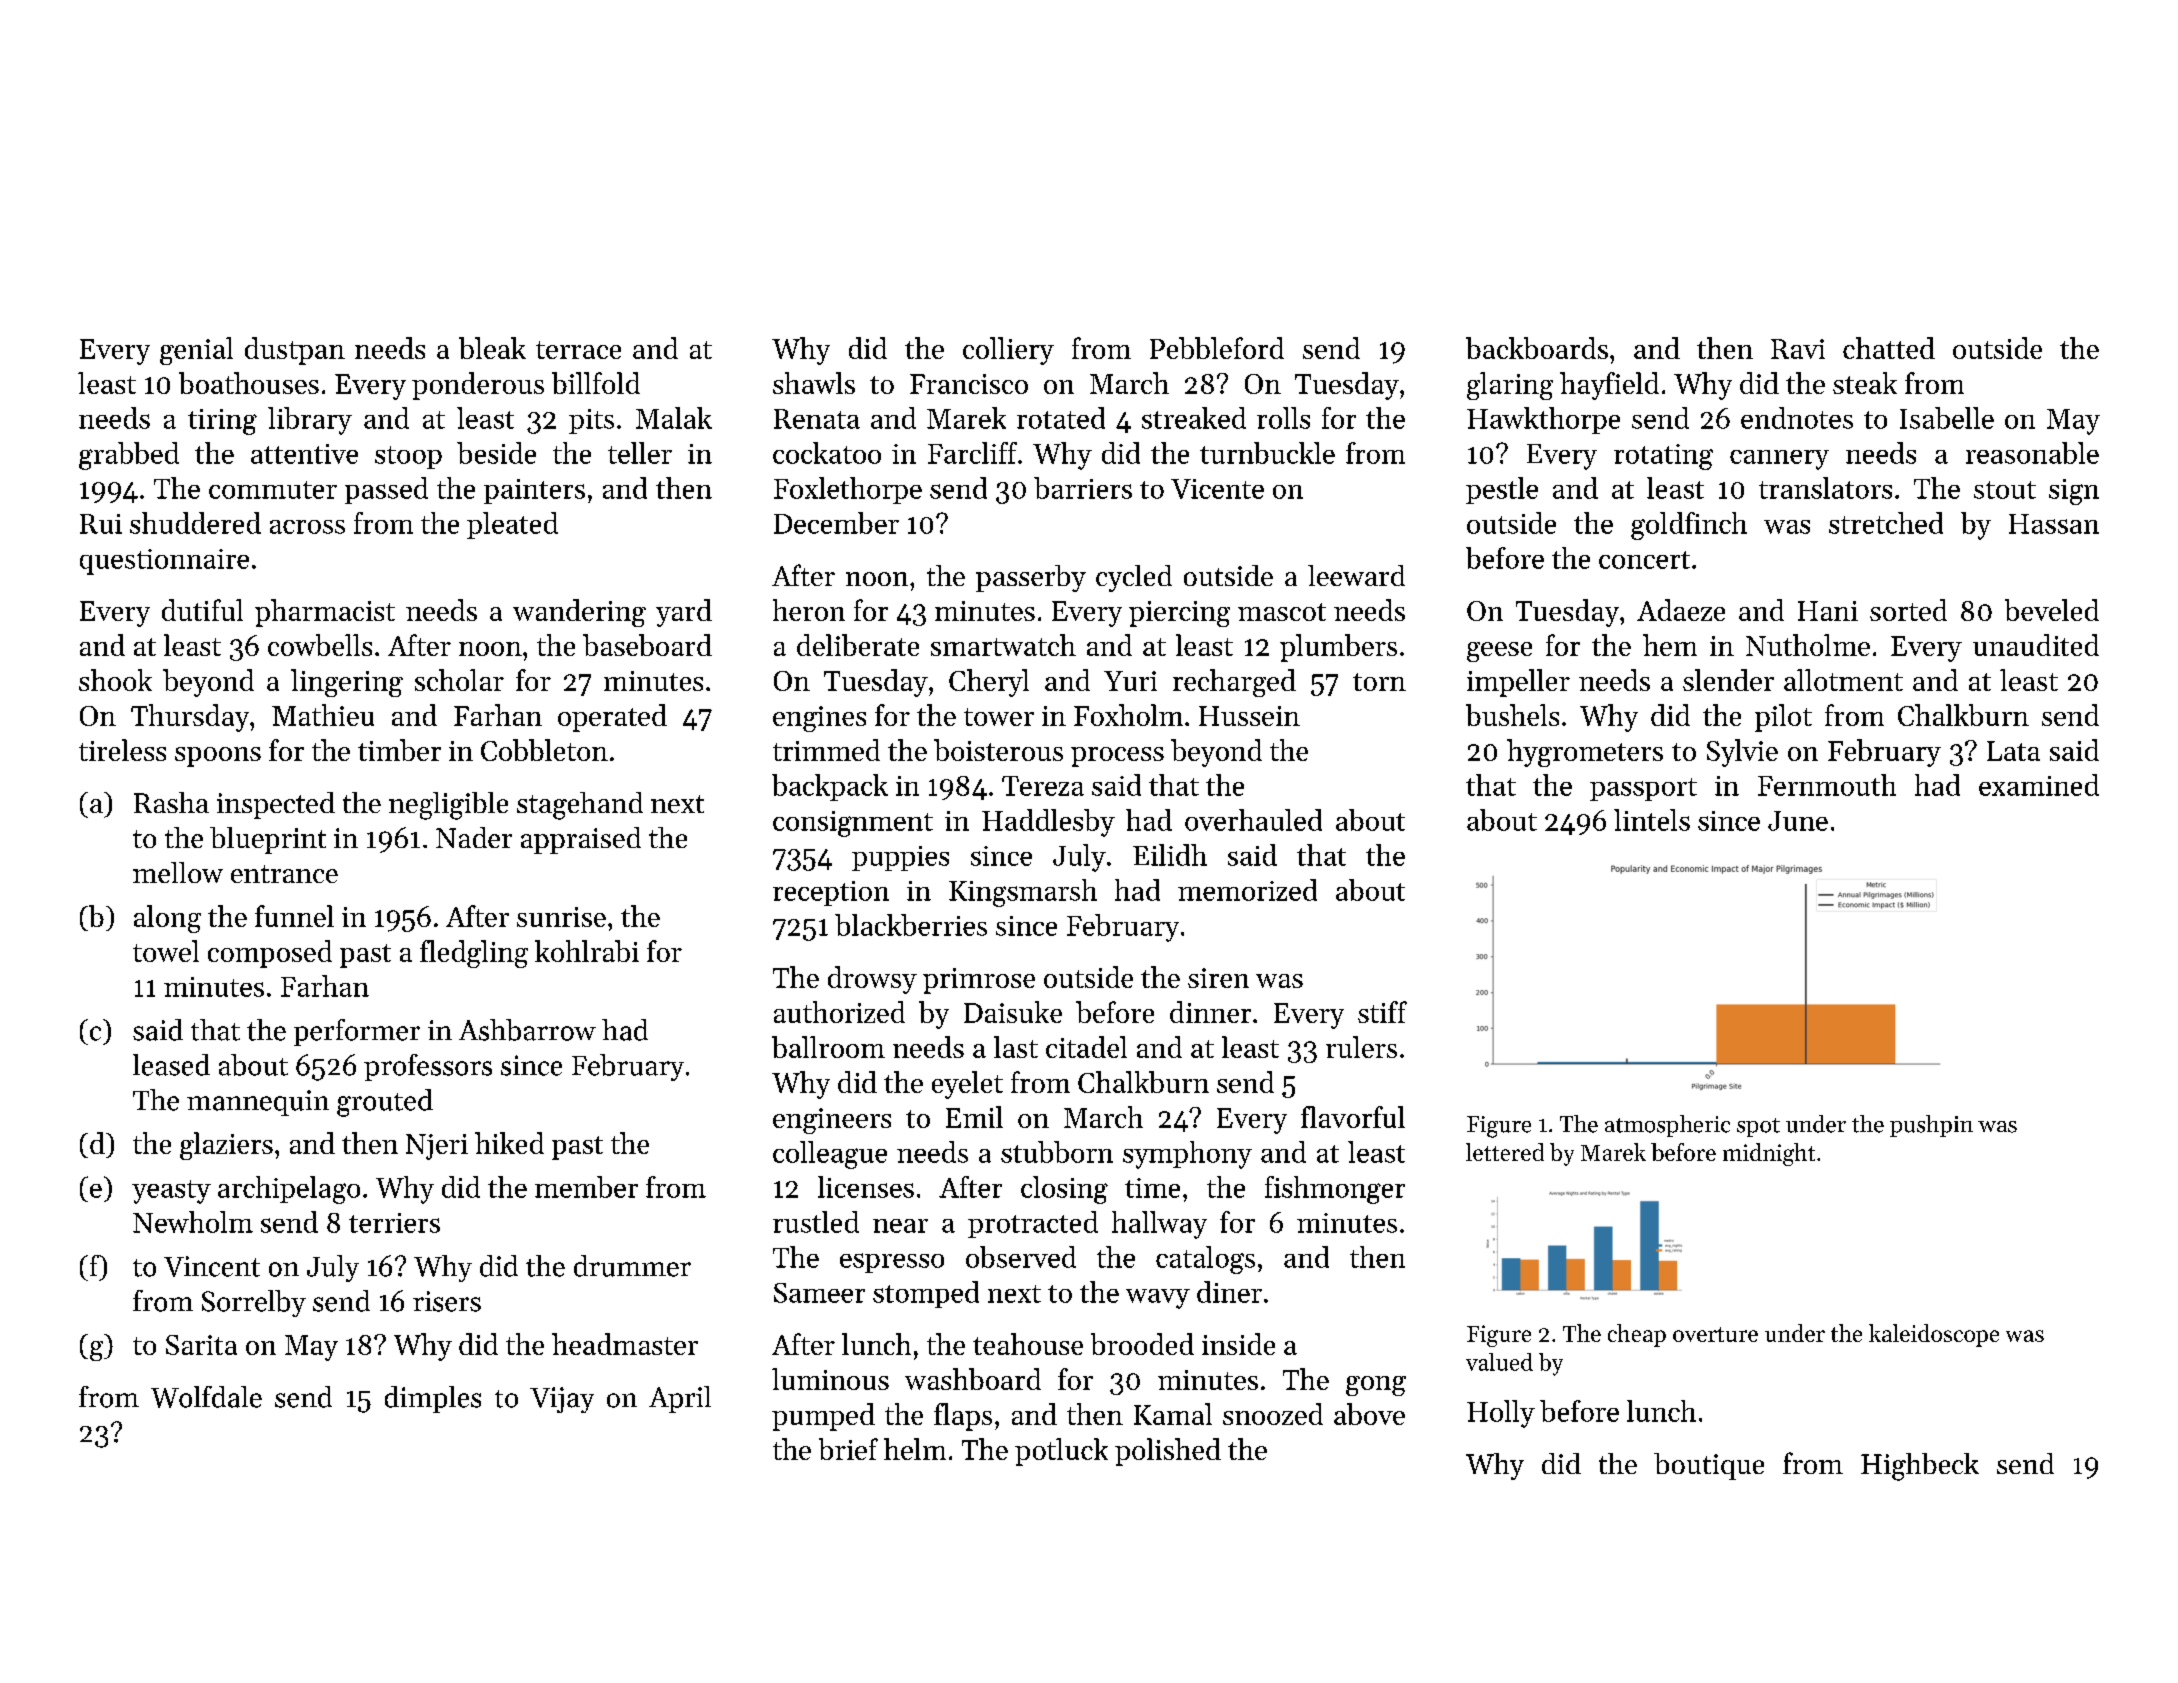  Describe the element at coordinates (1008, 351) in the screenshot. I see `colliery` at that location.
